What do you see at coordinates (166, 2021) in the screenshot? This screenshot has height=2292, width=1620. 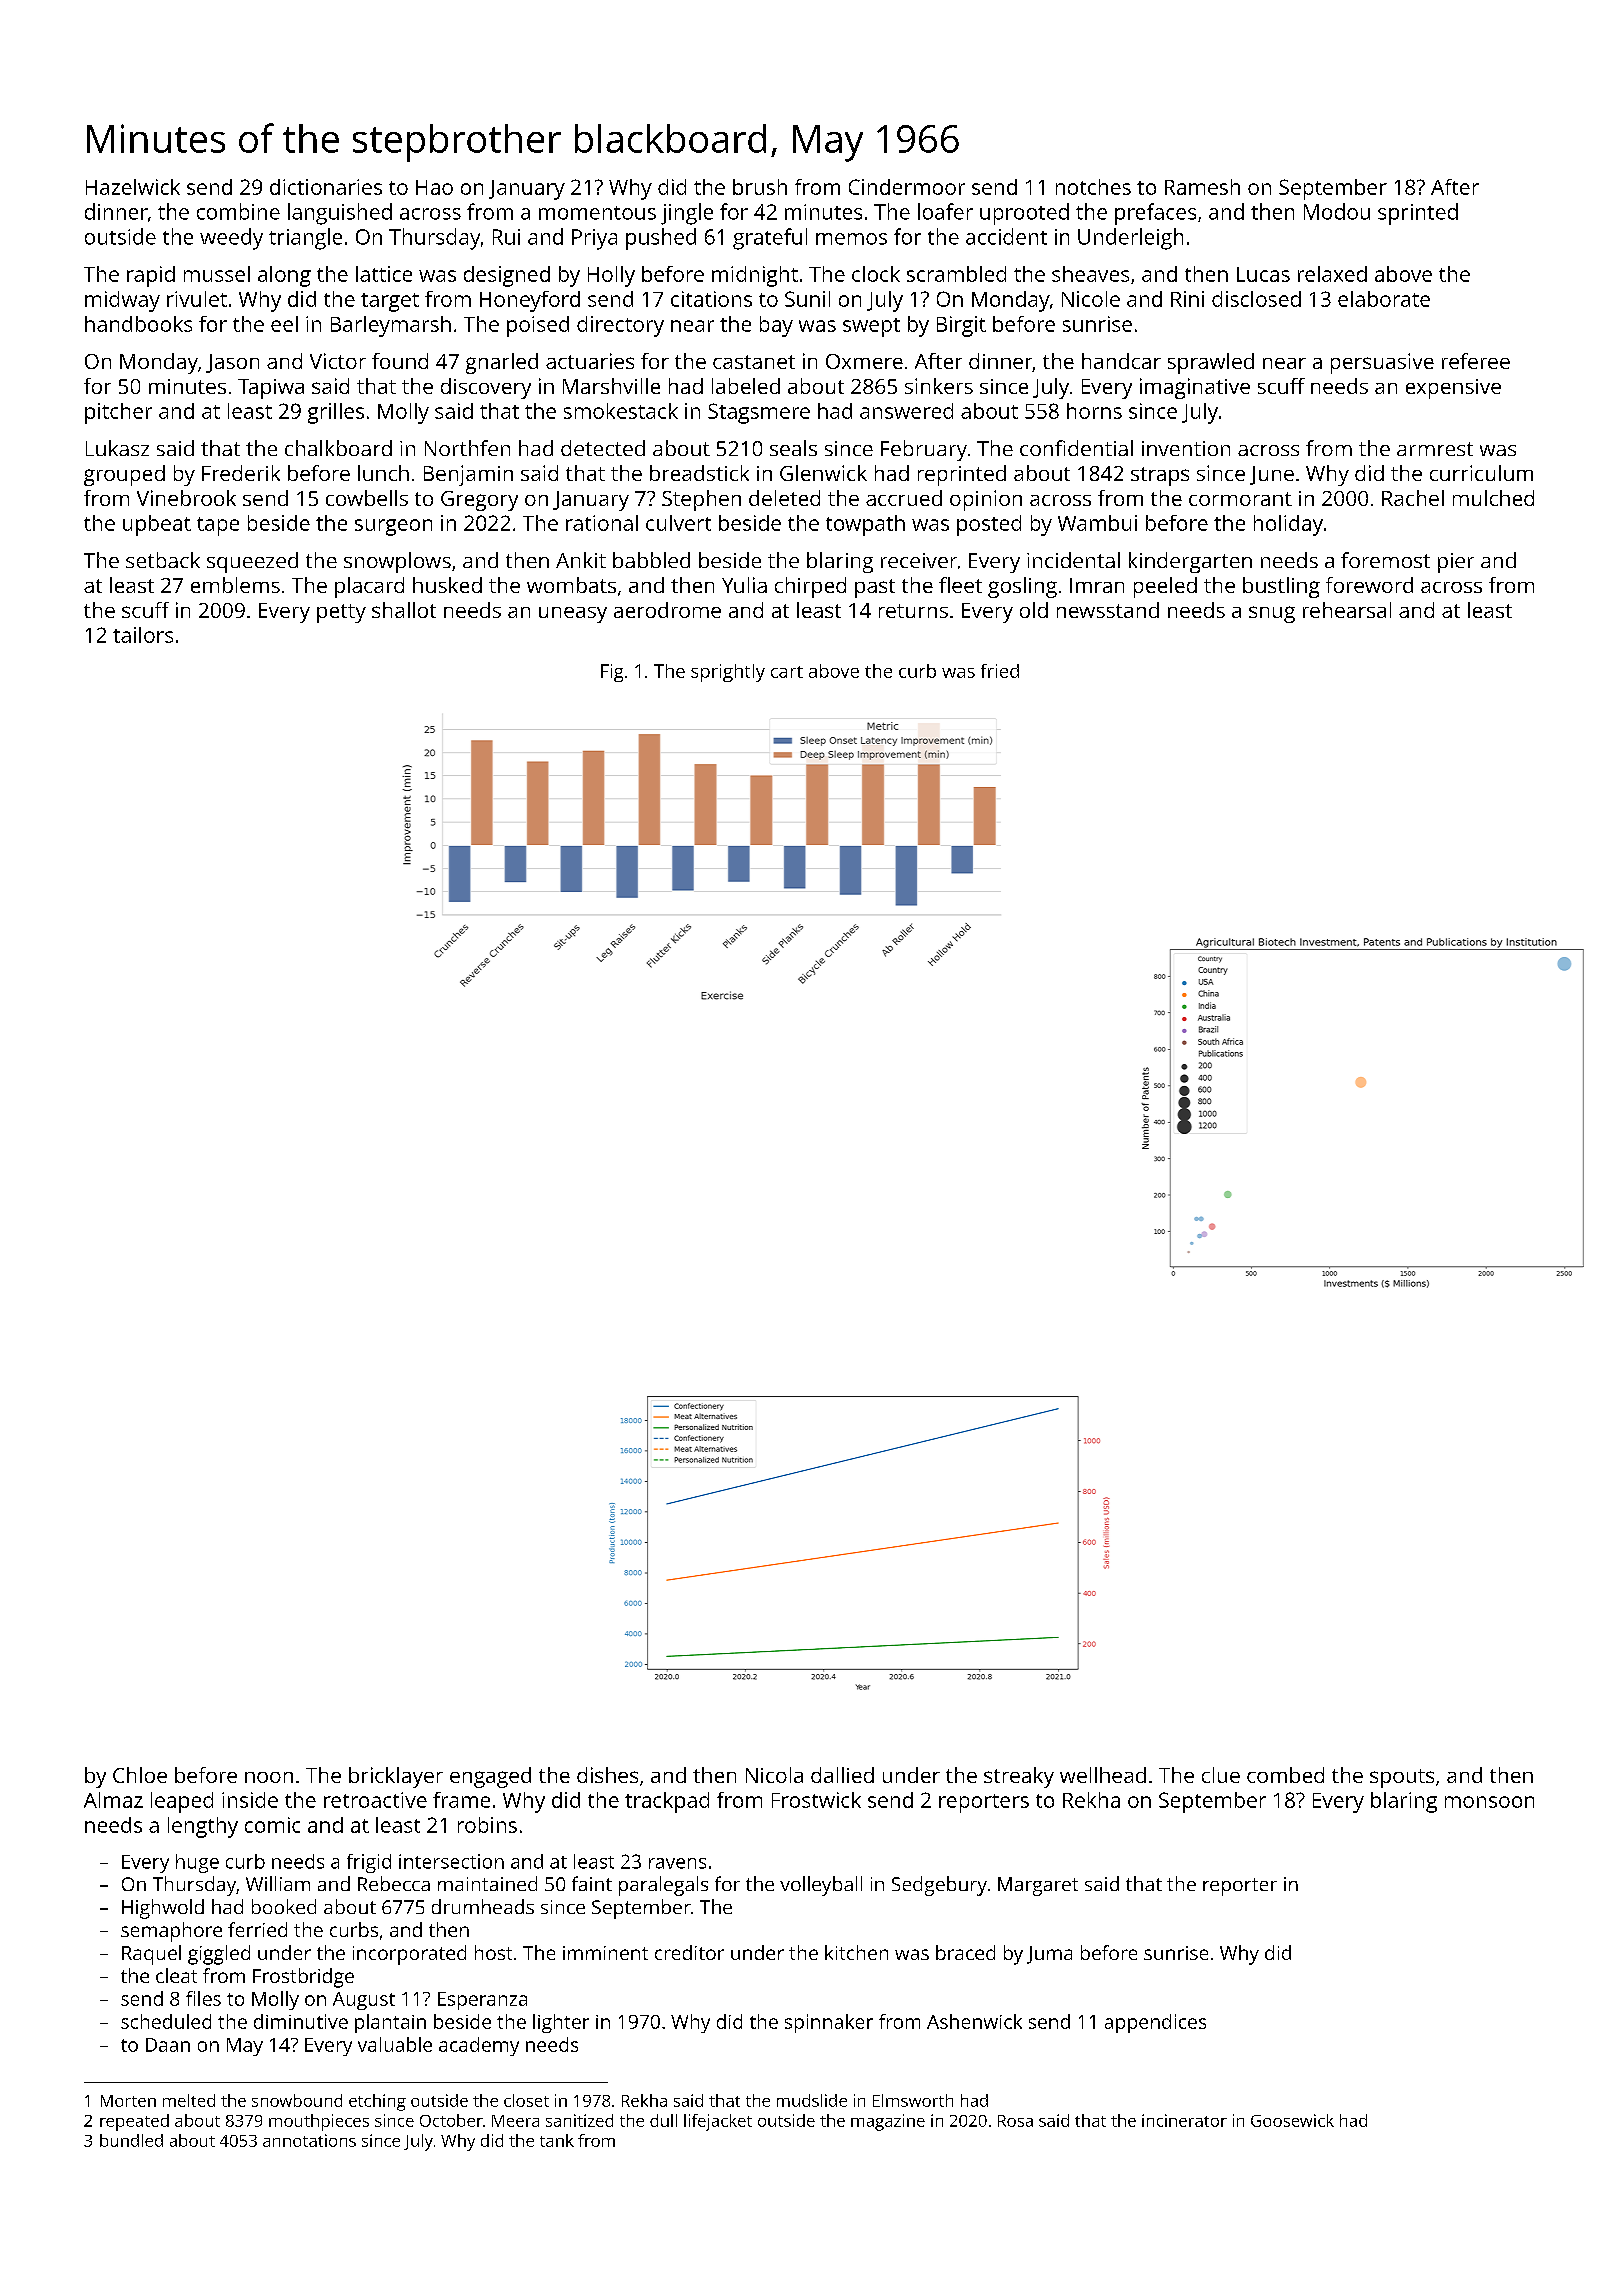 I see `scheduled` at bounding box center [166, 2021].
